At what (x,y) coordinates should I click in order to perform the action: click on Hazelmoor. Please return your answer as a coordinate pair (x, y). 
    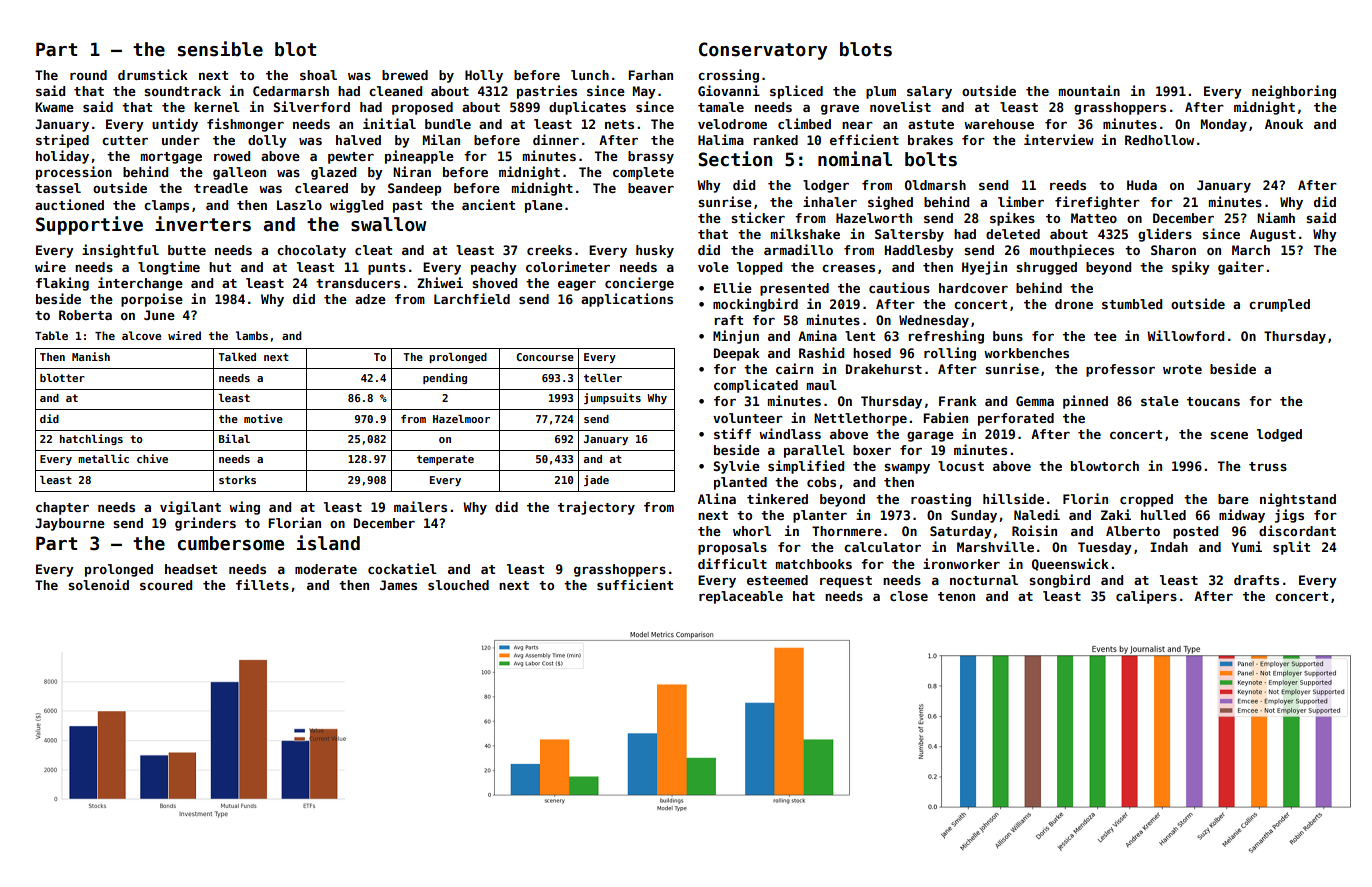
    Looking at the image, I should click on (461, 419).
